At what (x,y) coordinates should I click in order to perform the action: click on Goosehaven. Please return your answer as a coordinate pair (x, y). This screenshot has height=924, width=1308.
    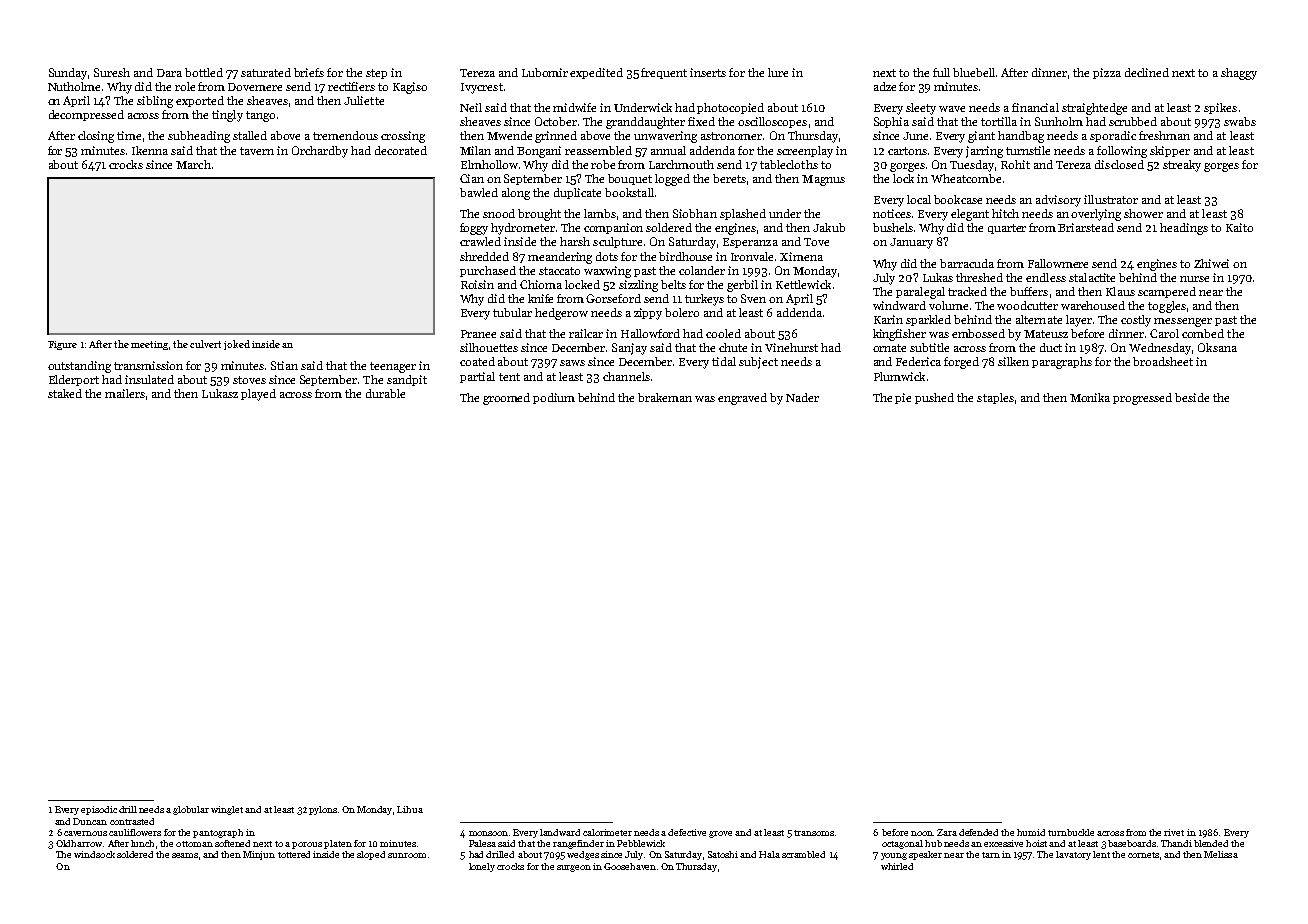
    Looking at the image, I should click on (630, 866).
